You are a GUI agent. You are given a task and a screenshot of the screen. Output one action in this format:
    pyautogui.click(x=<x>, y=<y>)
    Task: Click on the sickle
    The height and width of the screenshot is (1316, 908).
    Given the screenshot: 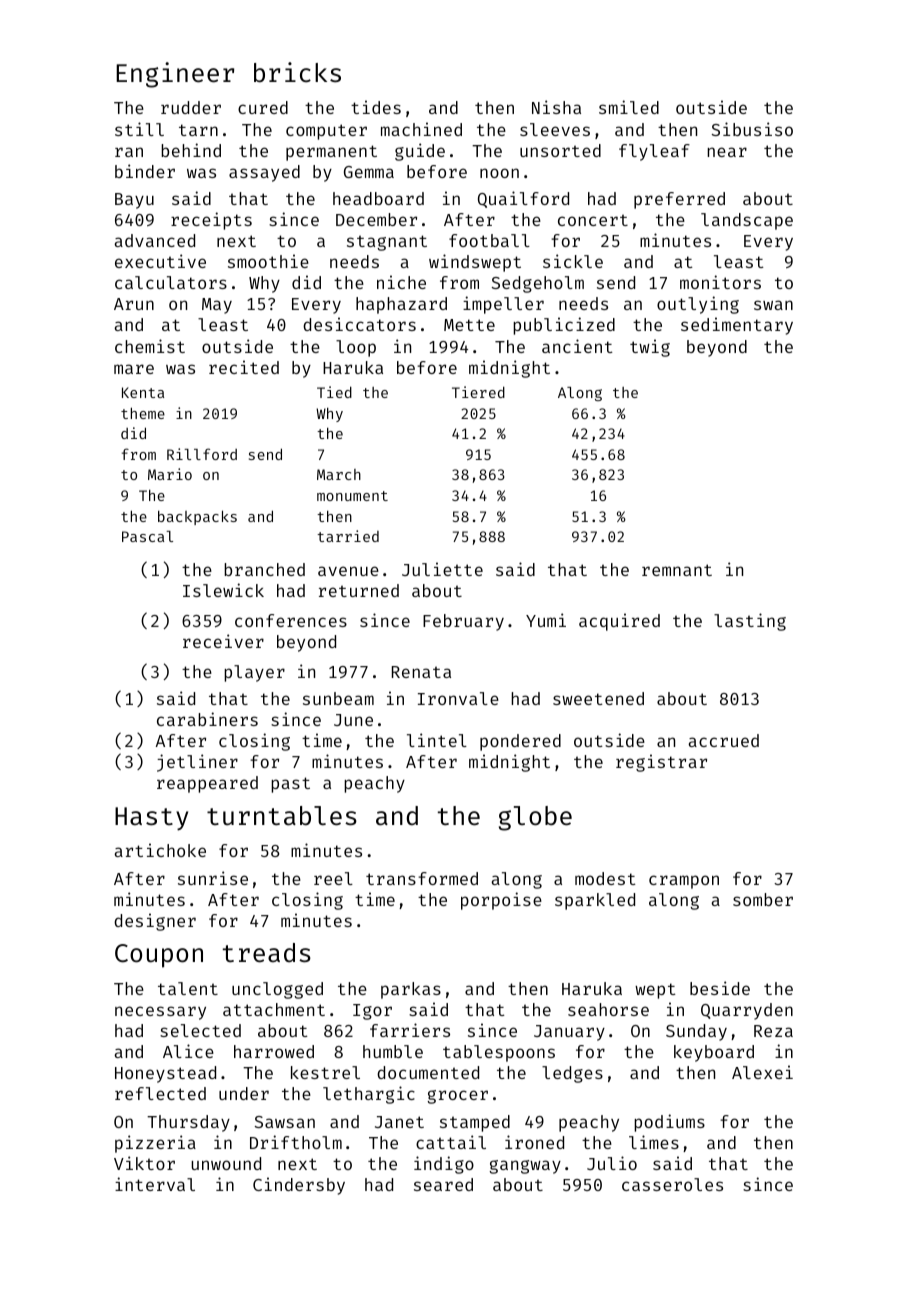 What is the action you would take?
    pyautogui.click(x=573, y=261)
